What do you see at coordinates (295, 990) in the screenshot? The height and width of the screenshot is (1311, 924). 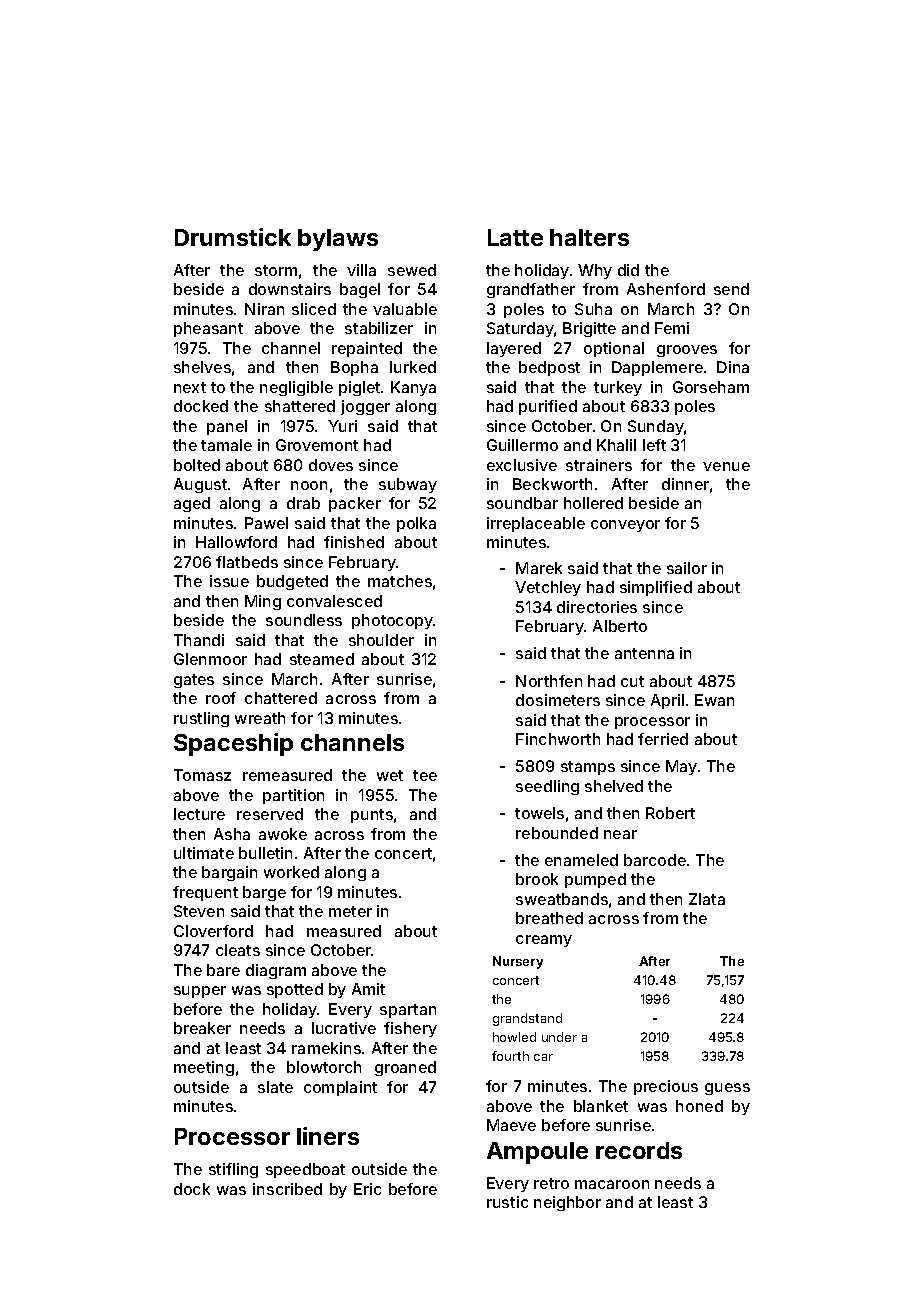 I see `spotted` at bounding box center [295, 990].
